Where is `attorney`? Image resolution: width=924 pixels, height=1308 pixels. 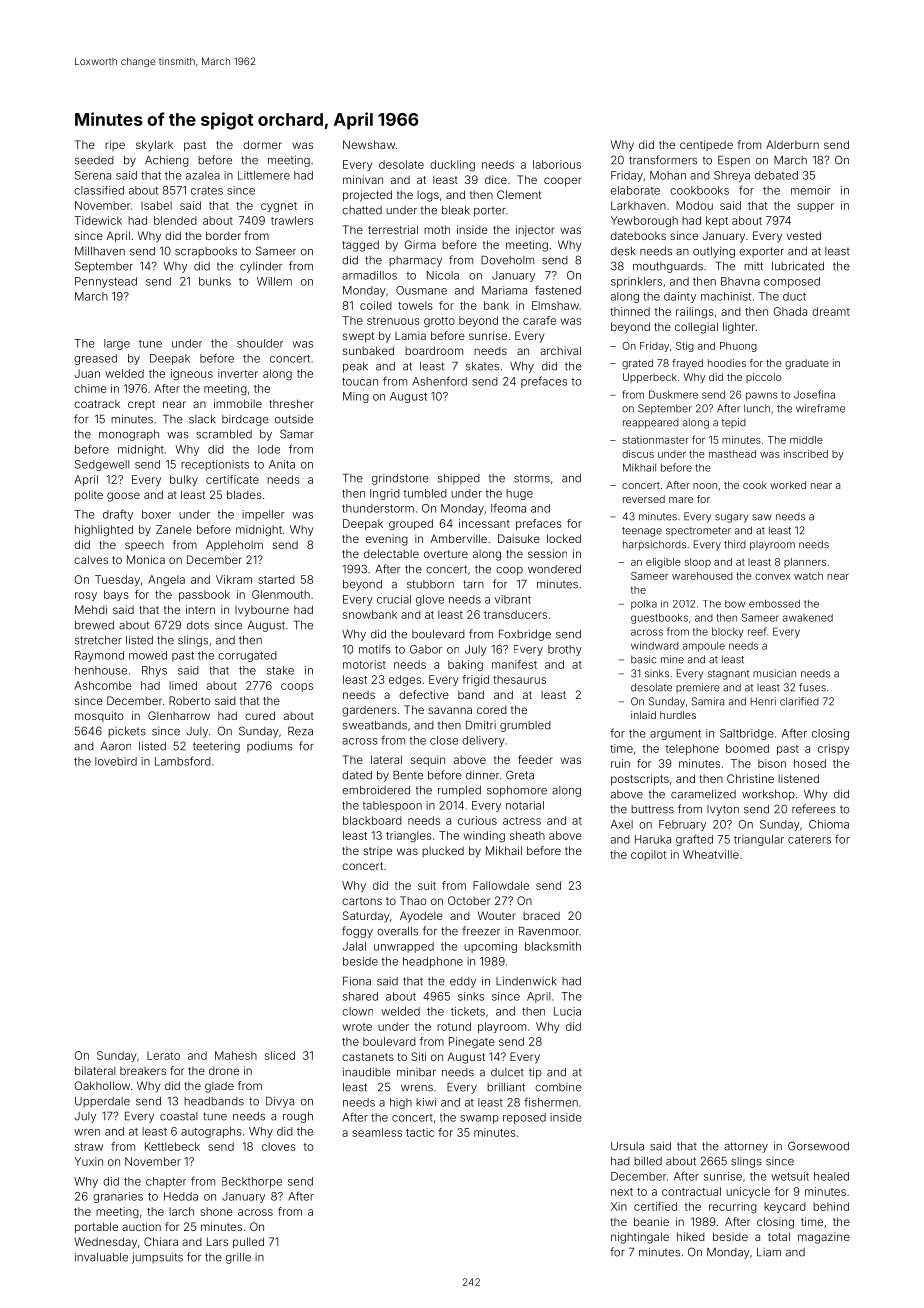 attorney is located at coordinates (746, 1147).
